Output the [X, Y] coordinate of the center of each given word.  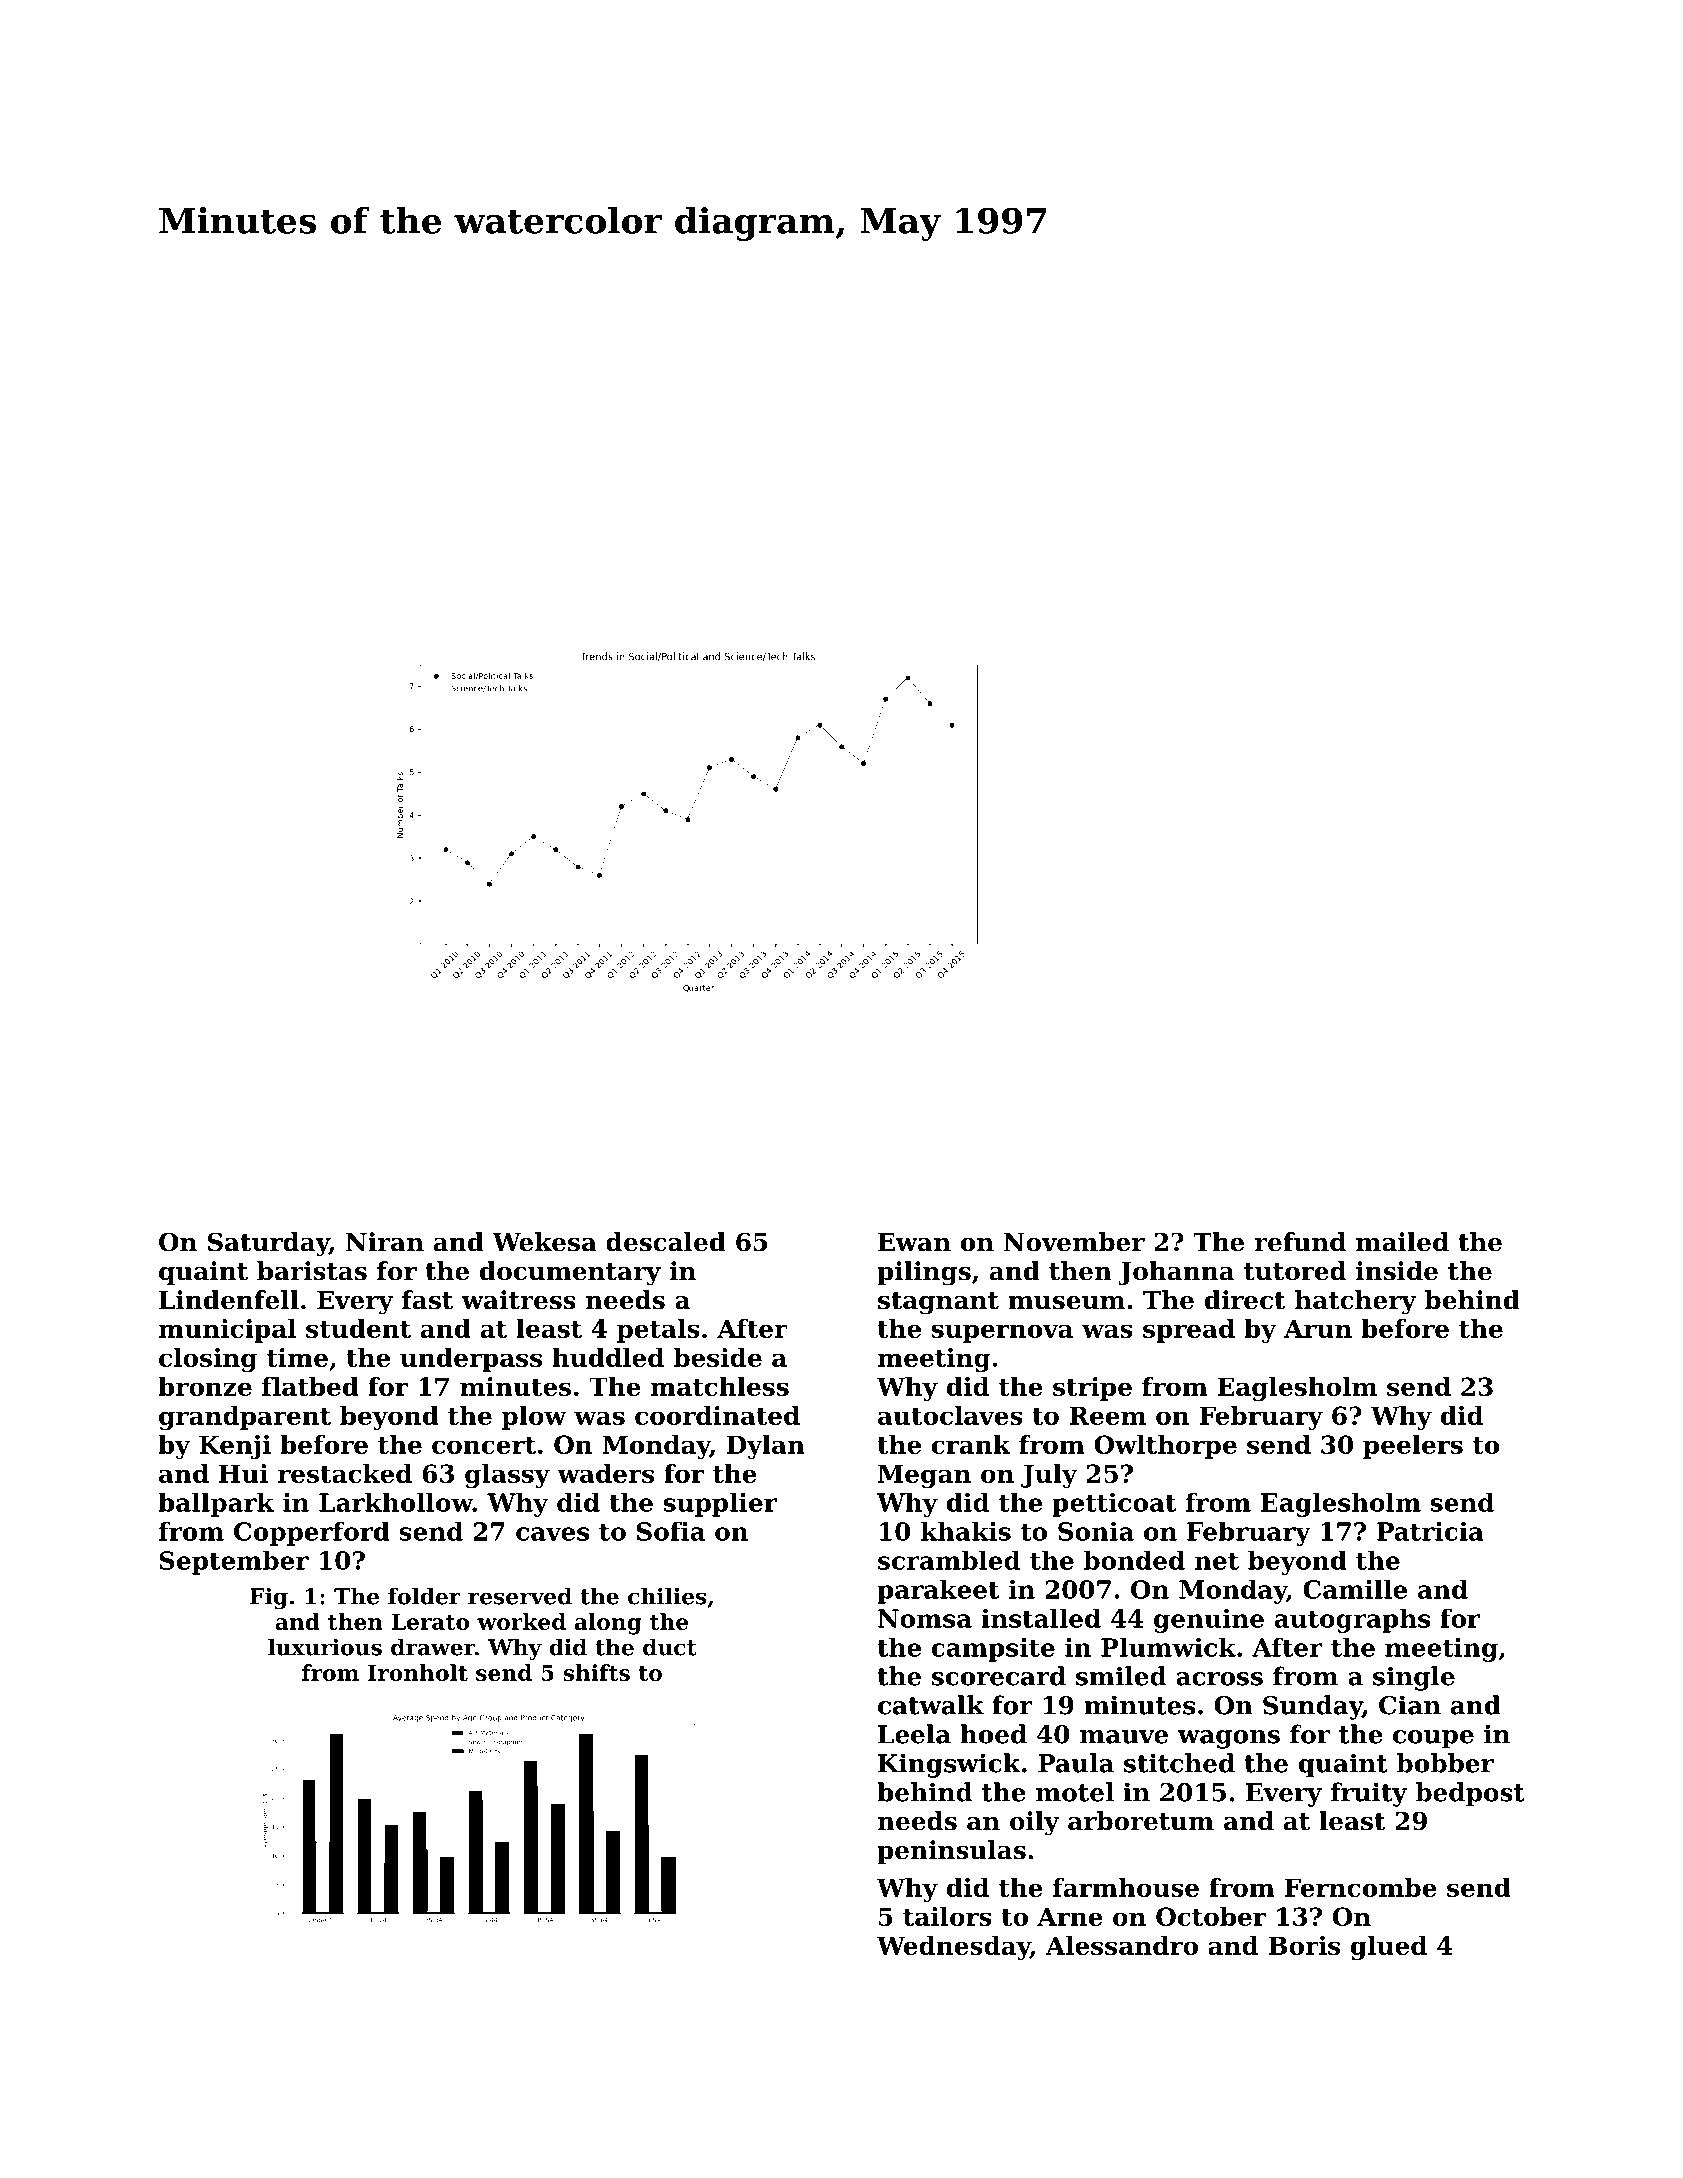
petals [658, 1331]
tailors [947, 1916]
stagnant [938, 1303]
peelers [1413, 1447]
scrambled [949, 1560]
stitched [1179, 1763]
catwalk [931, 1705]
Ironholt [418, 1672]
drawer [433, 1647]
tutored [1295, 1271]
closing [208, 1360]
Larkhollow [396, 1502]
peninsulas [951, 1852]
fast [427, 1300]
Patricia [1430, 1531]
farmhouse [1126, 1887]
